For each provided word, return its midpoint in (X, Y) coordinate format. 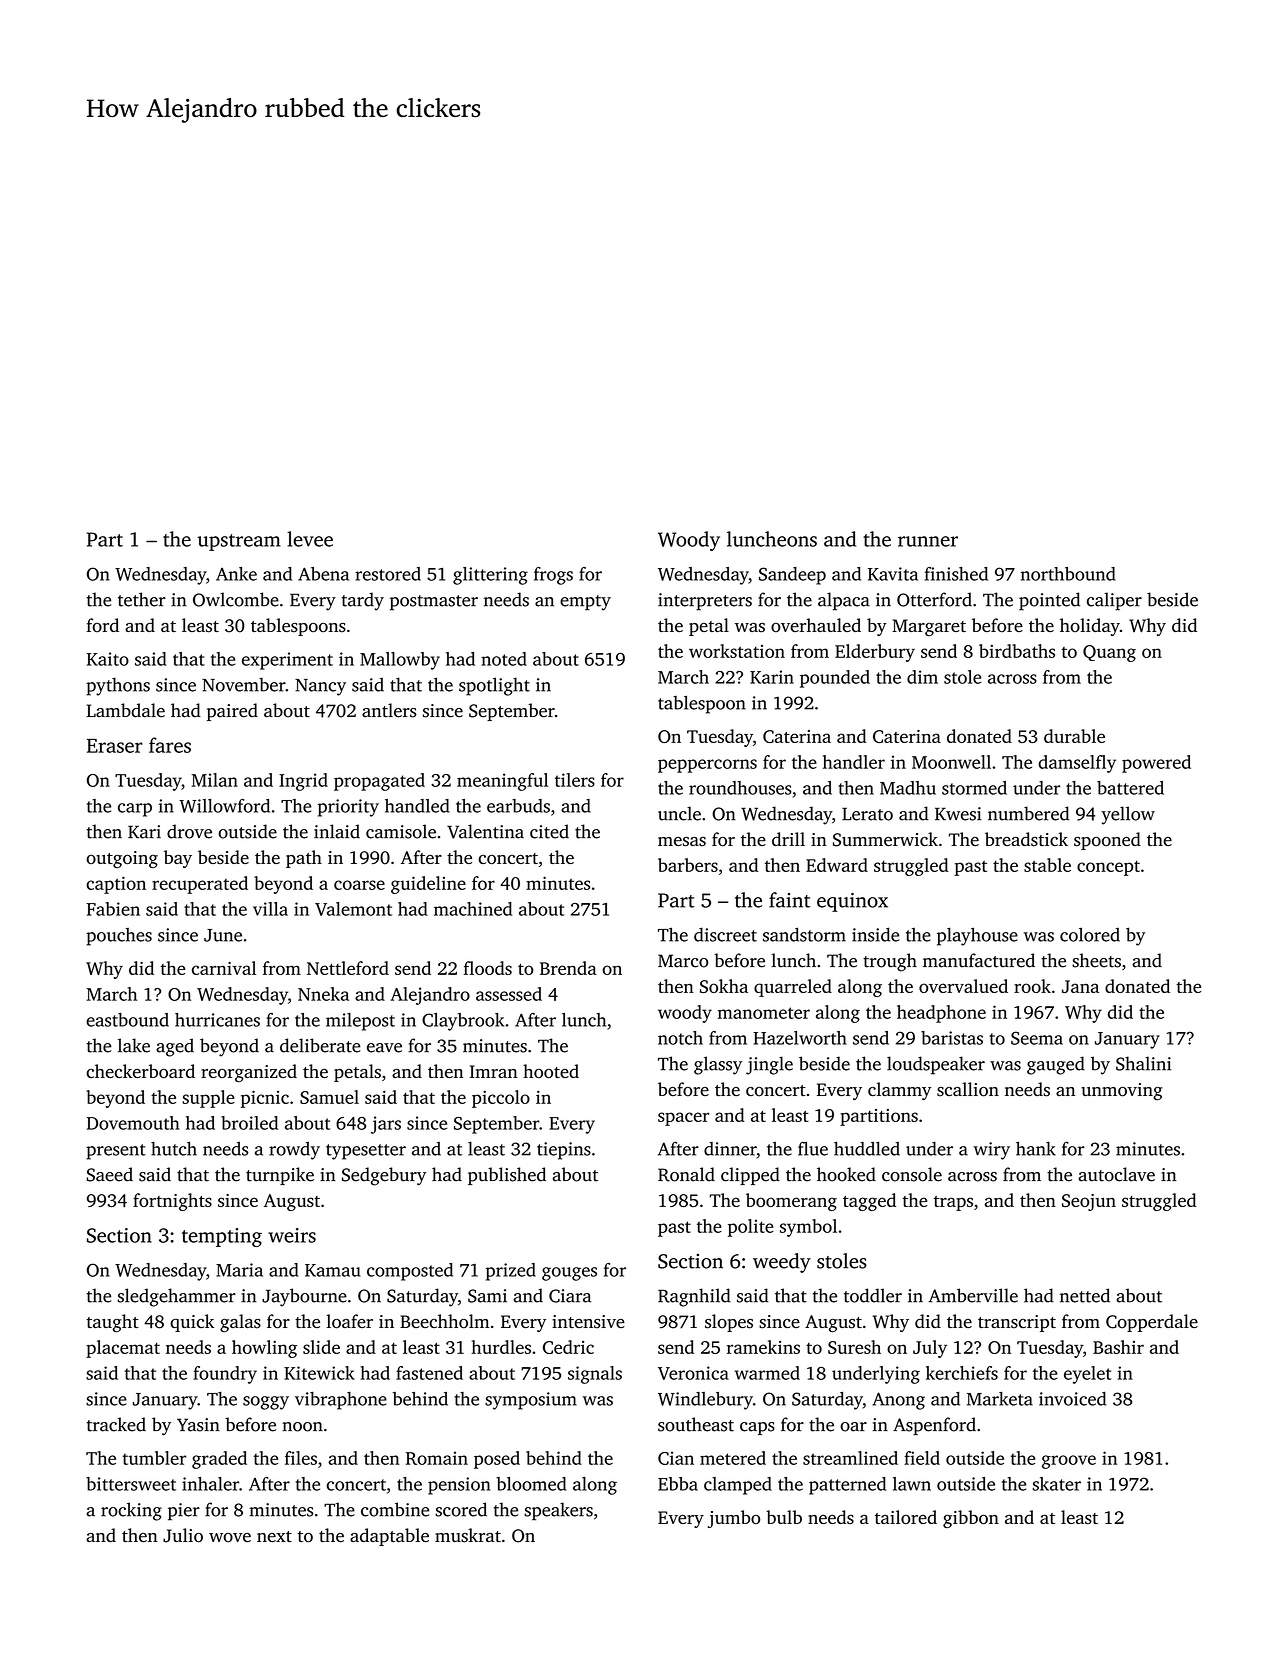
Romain (437, 1458)
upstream (239, 542)
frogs (553, 576)
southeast (696, 1424)
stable (1047, 865)
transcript (1017, 1323)
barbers (688, 865)
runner (928, 541)
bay (178, 859)
